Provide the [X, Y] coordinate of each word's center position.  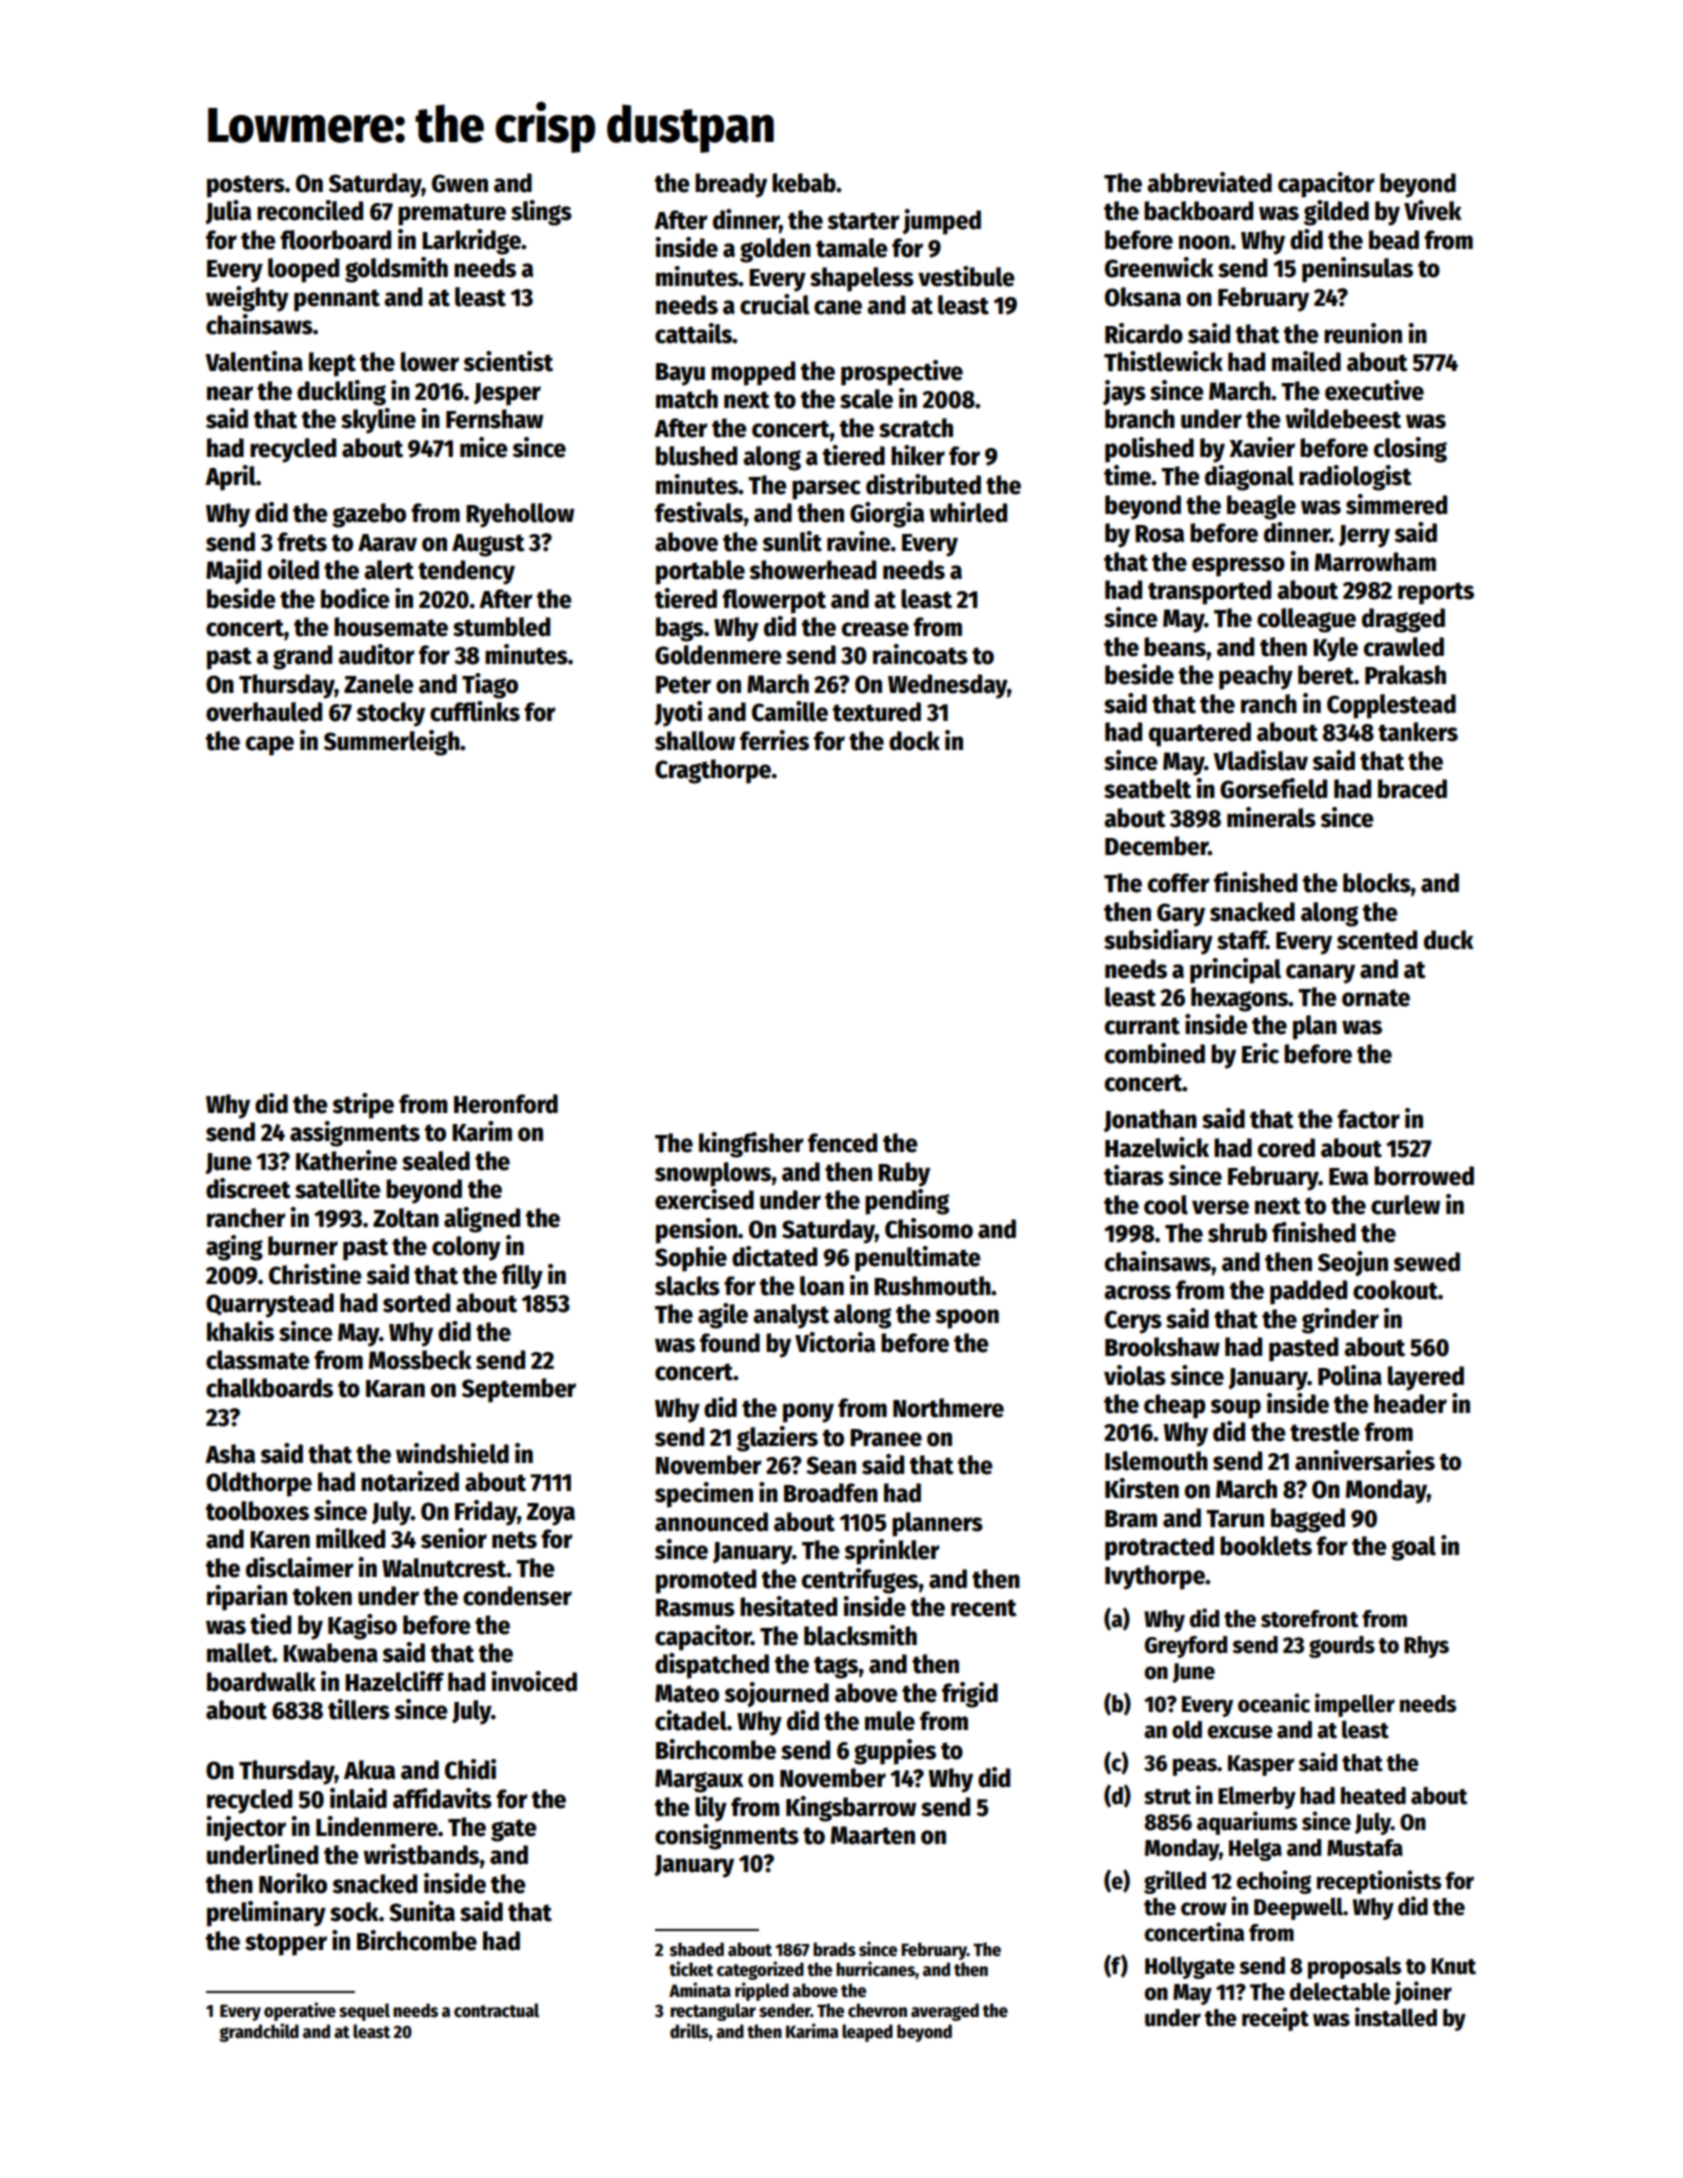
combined [1155, 1053]
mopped [753, 373]
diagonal [1249, 478]
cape [270, 746]
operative [300, 2011]
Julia [228, 212]
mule [890, 1721]
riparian [247, 1598]
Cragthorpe [713, 771]
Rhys [1426, 1647]
